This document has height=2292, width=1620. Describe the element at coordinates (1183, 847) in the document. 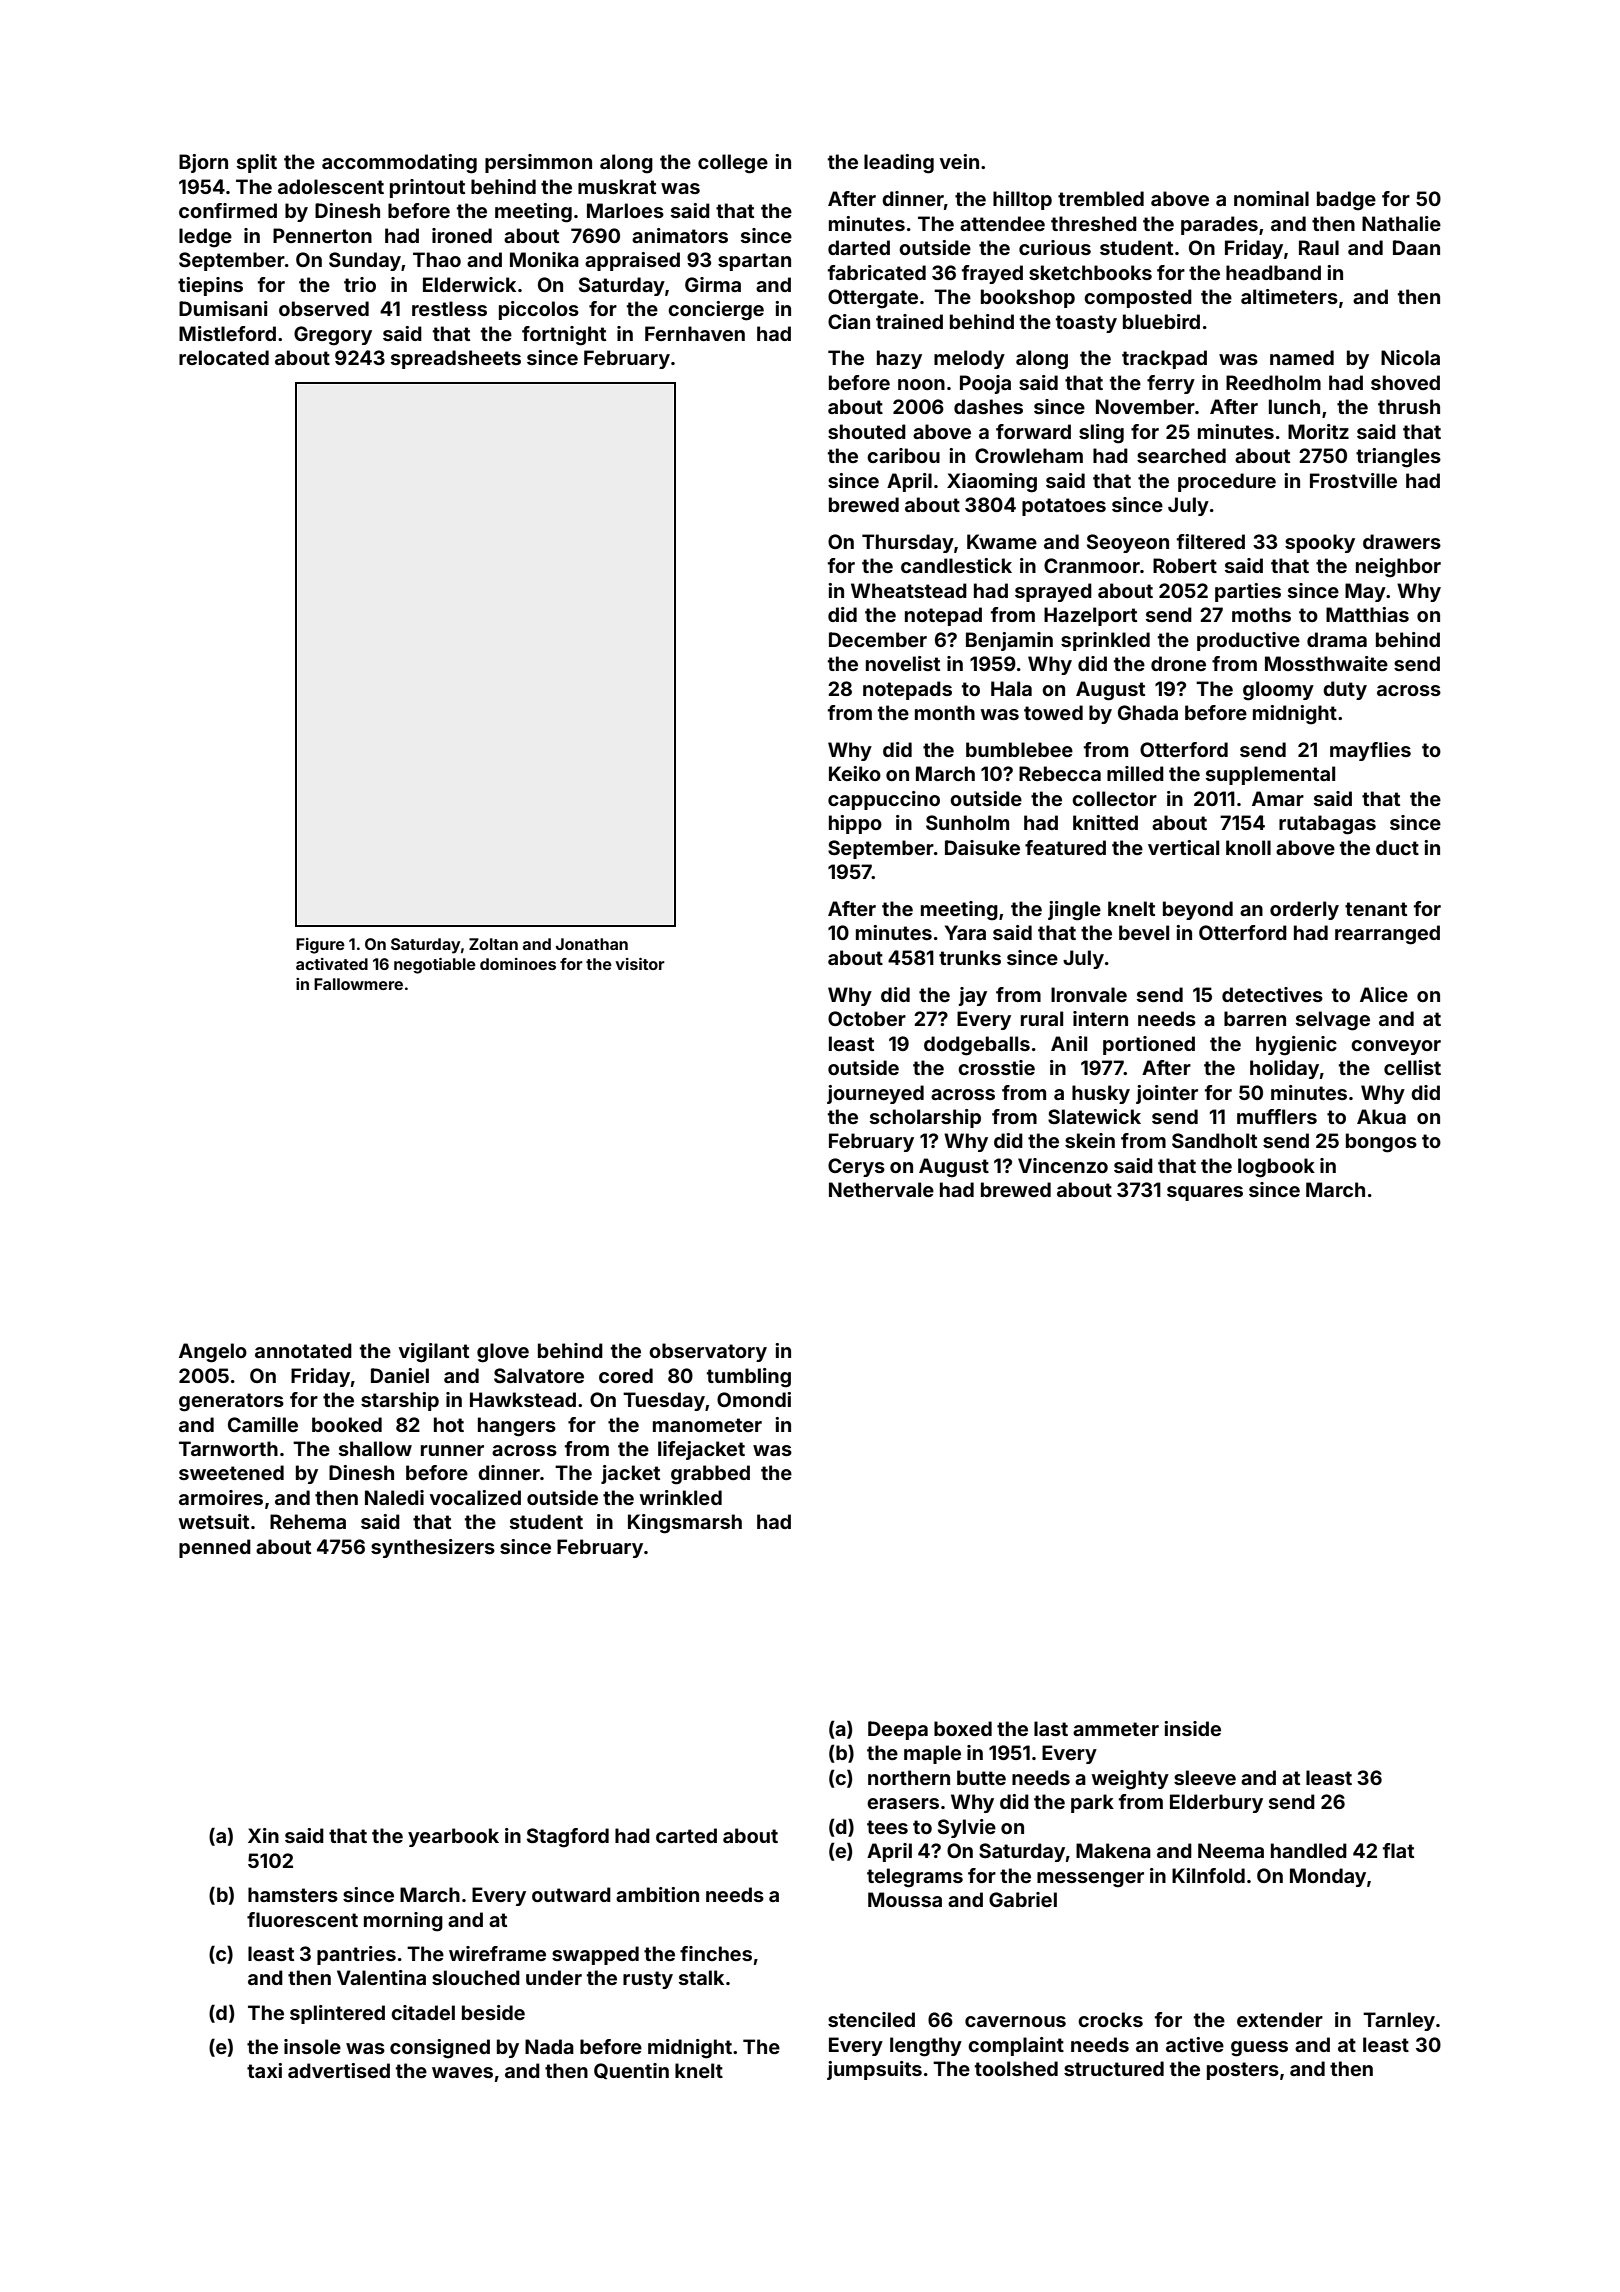

I see `vertical` at that location.
